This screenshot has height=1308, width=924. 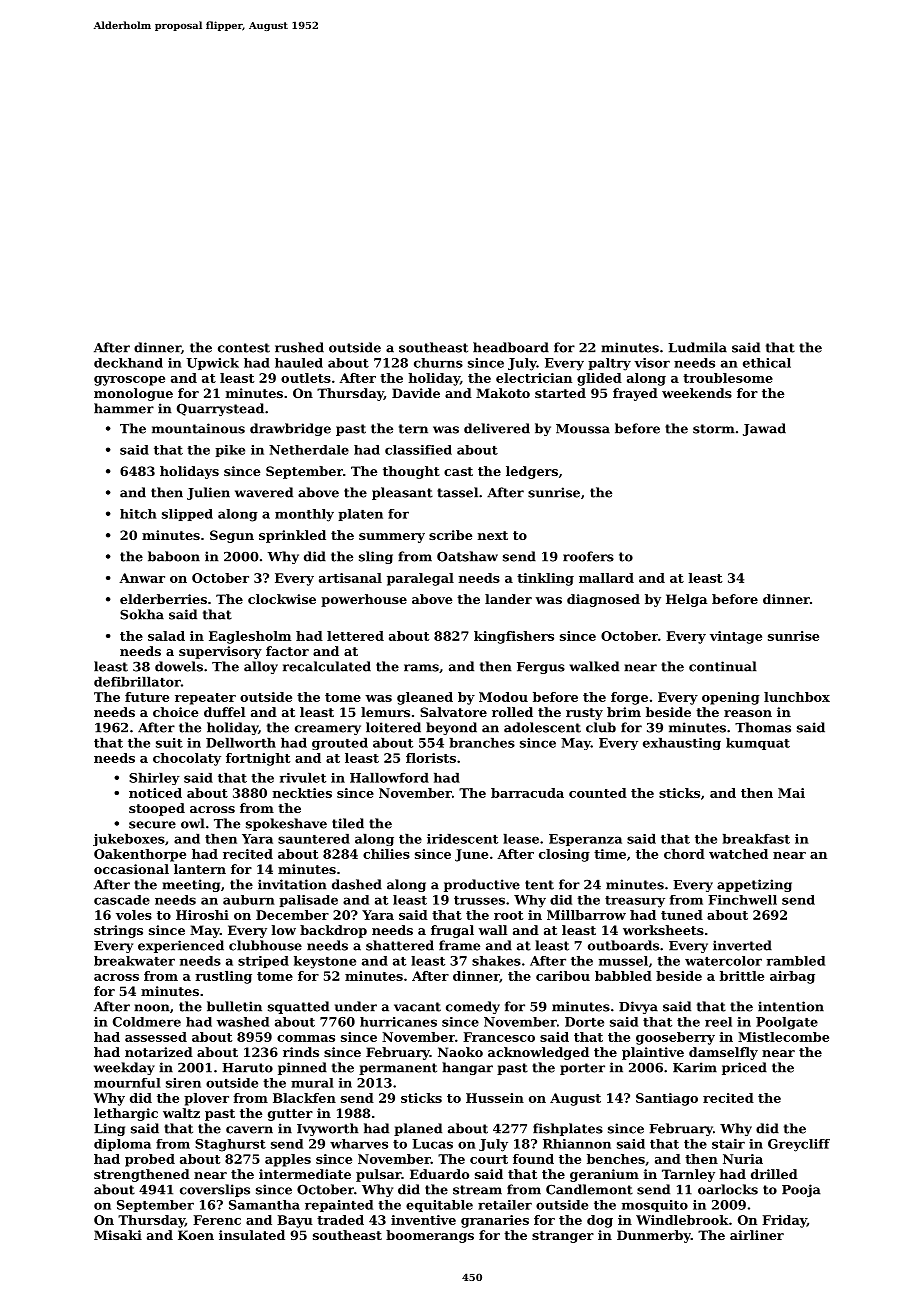 What do you see at coordinates (682, 744) in the screenshot?
I see `exhausting` at bounding box center [682, 744].
